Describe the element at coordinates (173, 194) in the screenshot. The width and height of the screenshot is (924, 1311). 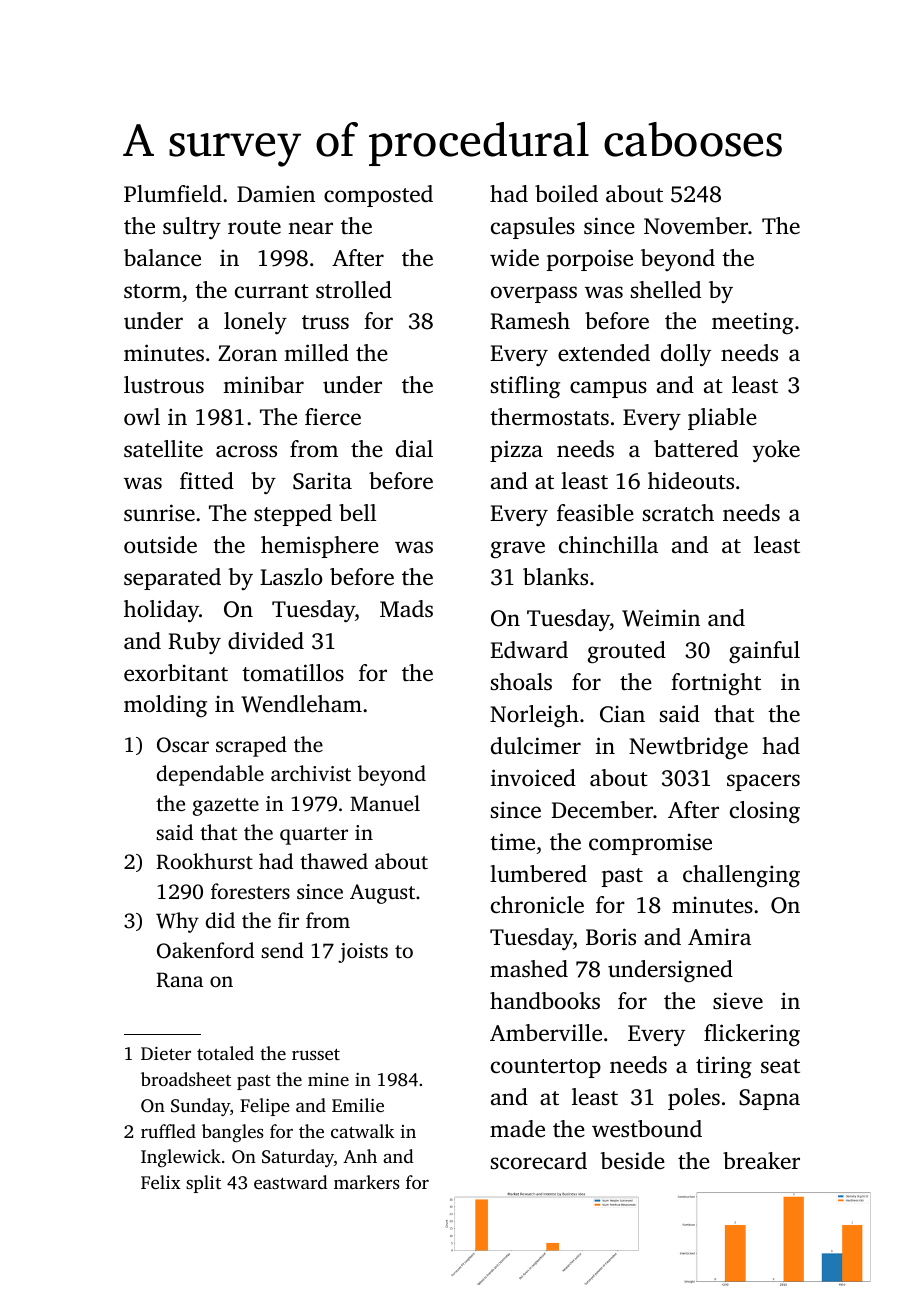
I see `Plumfield` at that location.
